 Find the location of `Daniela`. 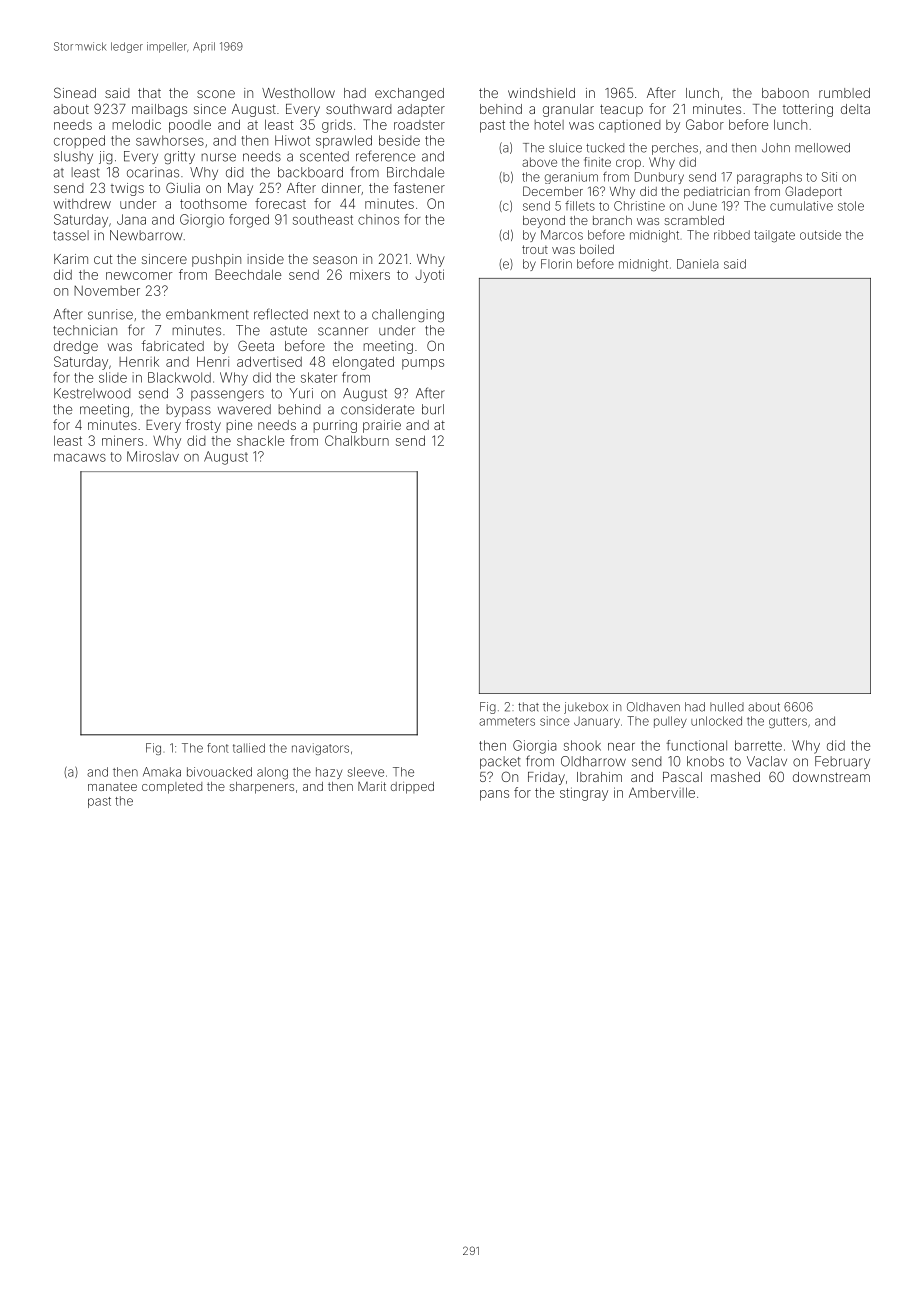

Daniela is located at coordinates (698, 264).
